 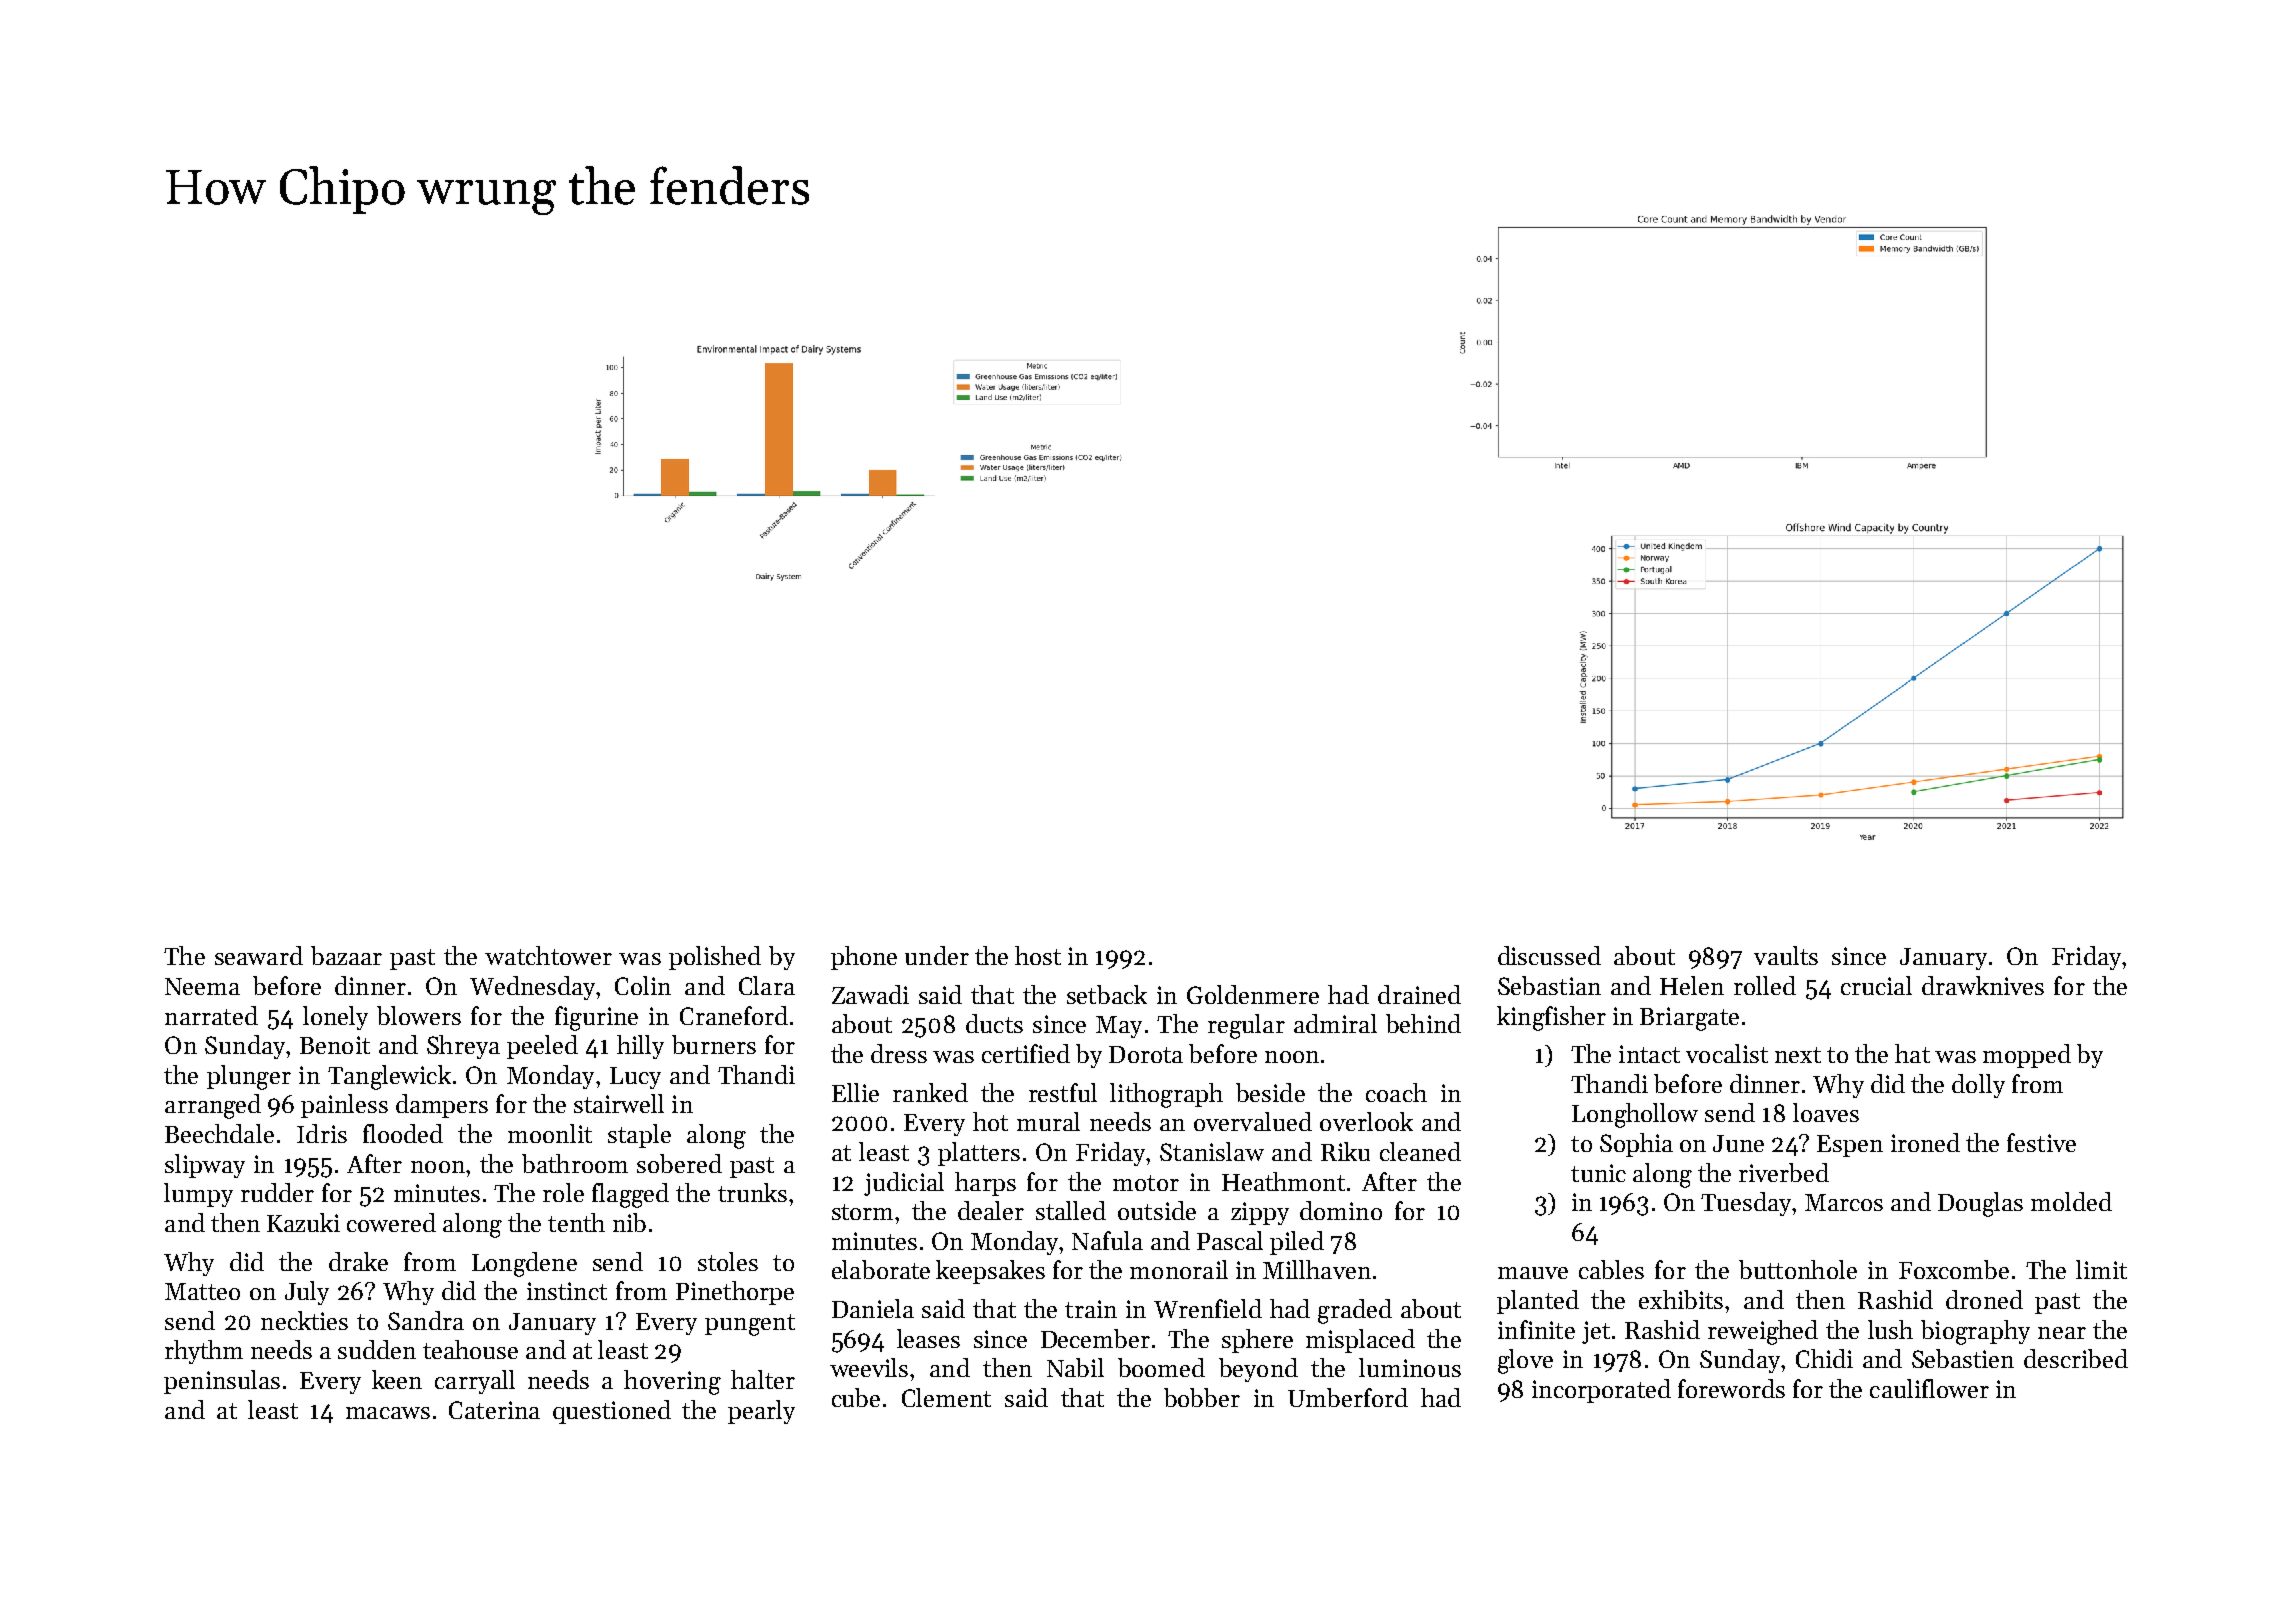 I want to click on host, so click(x=1038, y=955).
